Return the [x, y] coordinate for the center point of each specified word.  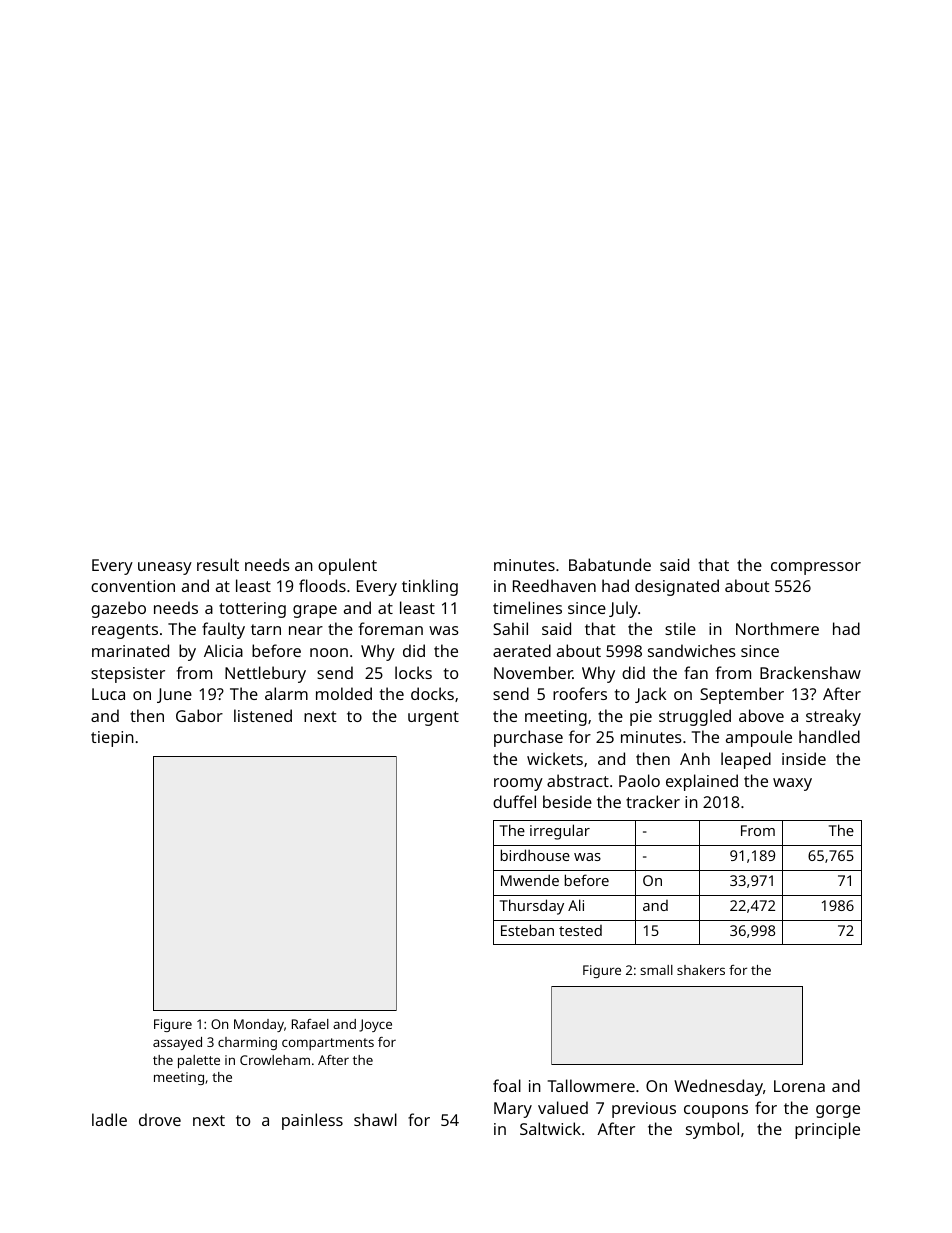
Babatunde [610, 564]
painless [312, 1121]
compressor [816, 568]
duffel [514, 801]
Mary [513, 1110]
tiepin [112, 739]
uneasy [165, 568]
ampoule [759, 738]
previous [644, 1110]
